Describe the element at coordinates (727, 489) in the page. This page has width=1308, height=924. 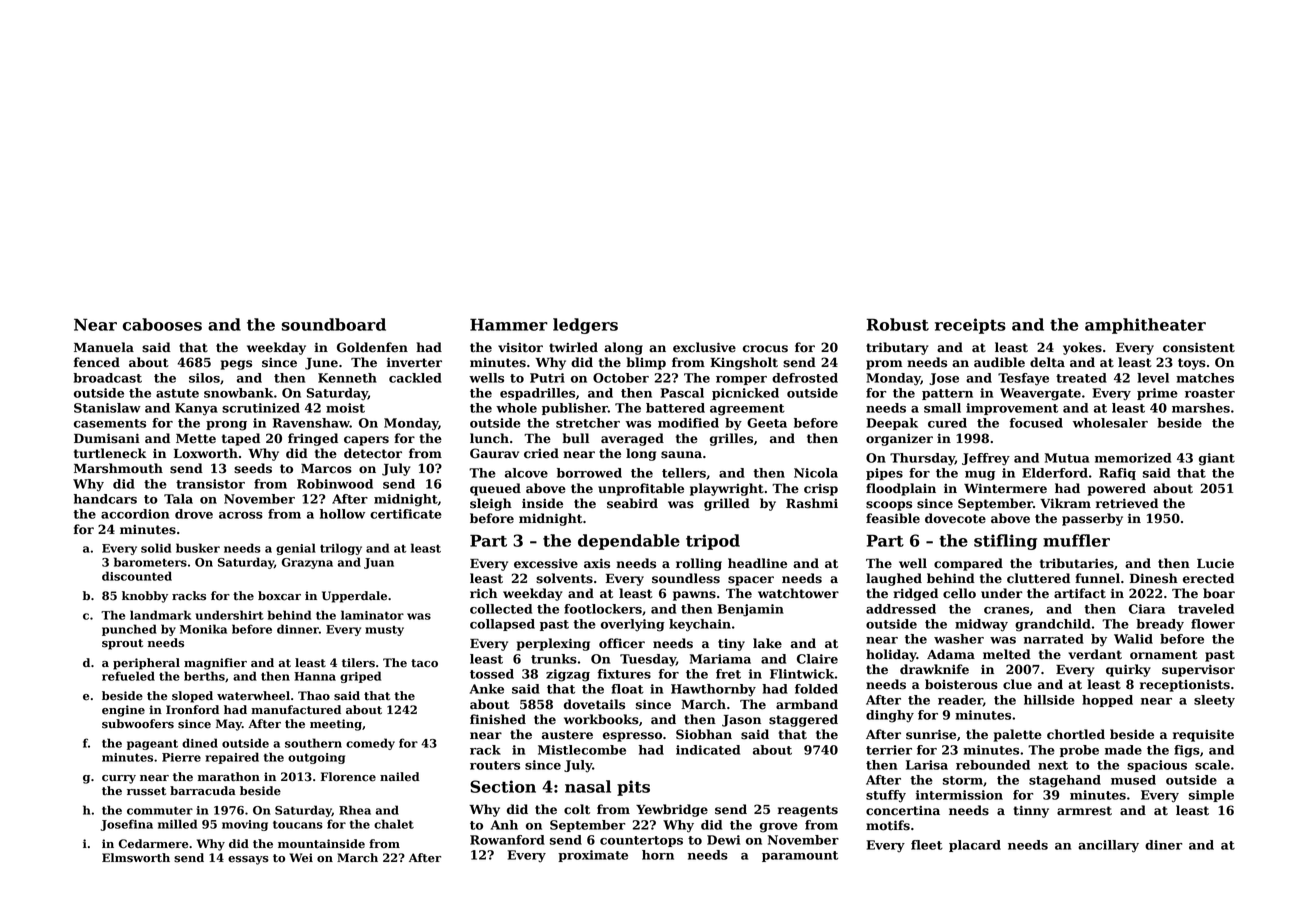
I see `playwright` at that location.
